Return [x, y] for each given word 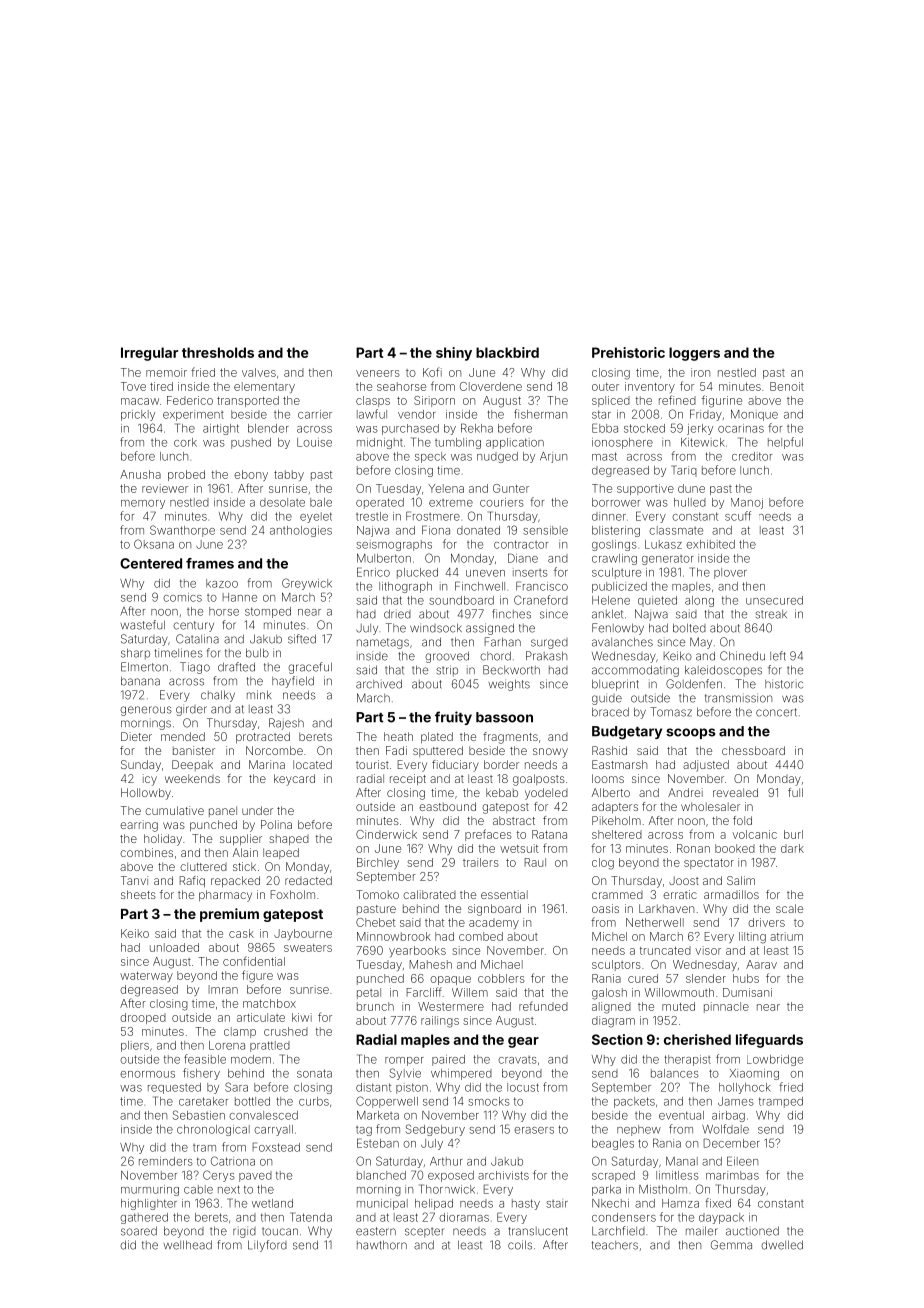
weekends [192, 778]
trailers [481, 862]
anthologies [301, 531]
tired [161, 386]
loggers [694, 354]
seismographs [394, 545]
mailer [702, 1231]
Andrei [685, 792]
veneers [378, 373]
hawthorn [382, 1245]
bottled [252, 1101]
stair [557, 1203]
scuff [738, 516]
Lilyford [267, 1246]
